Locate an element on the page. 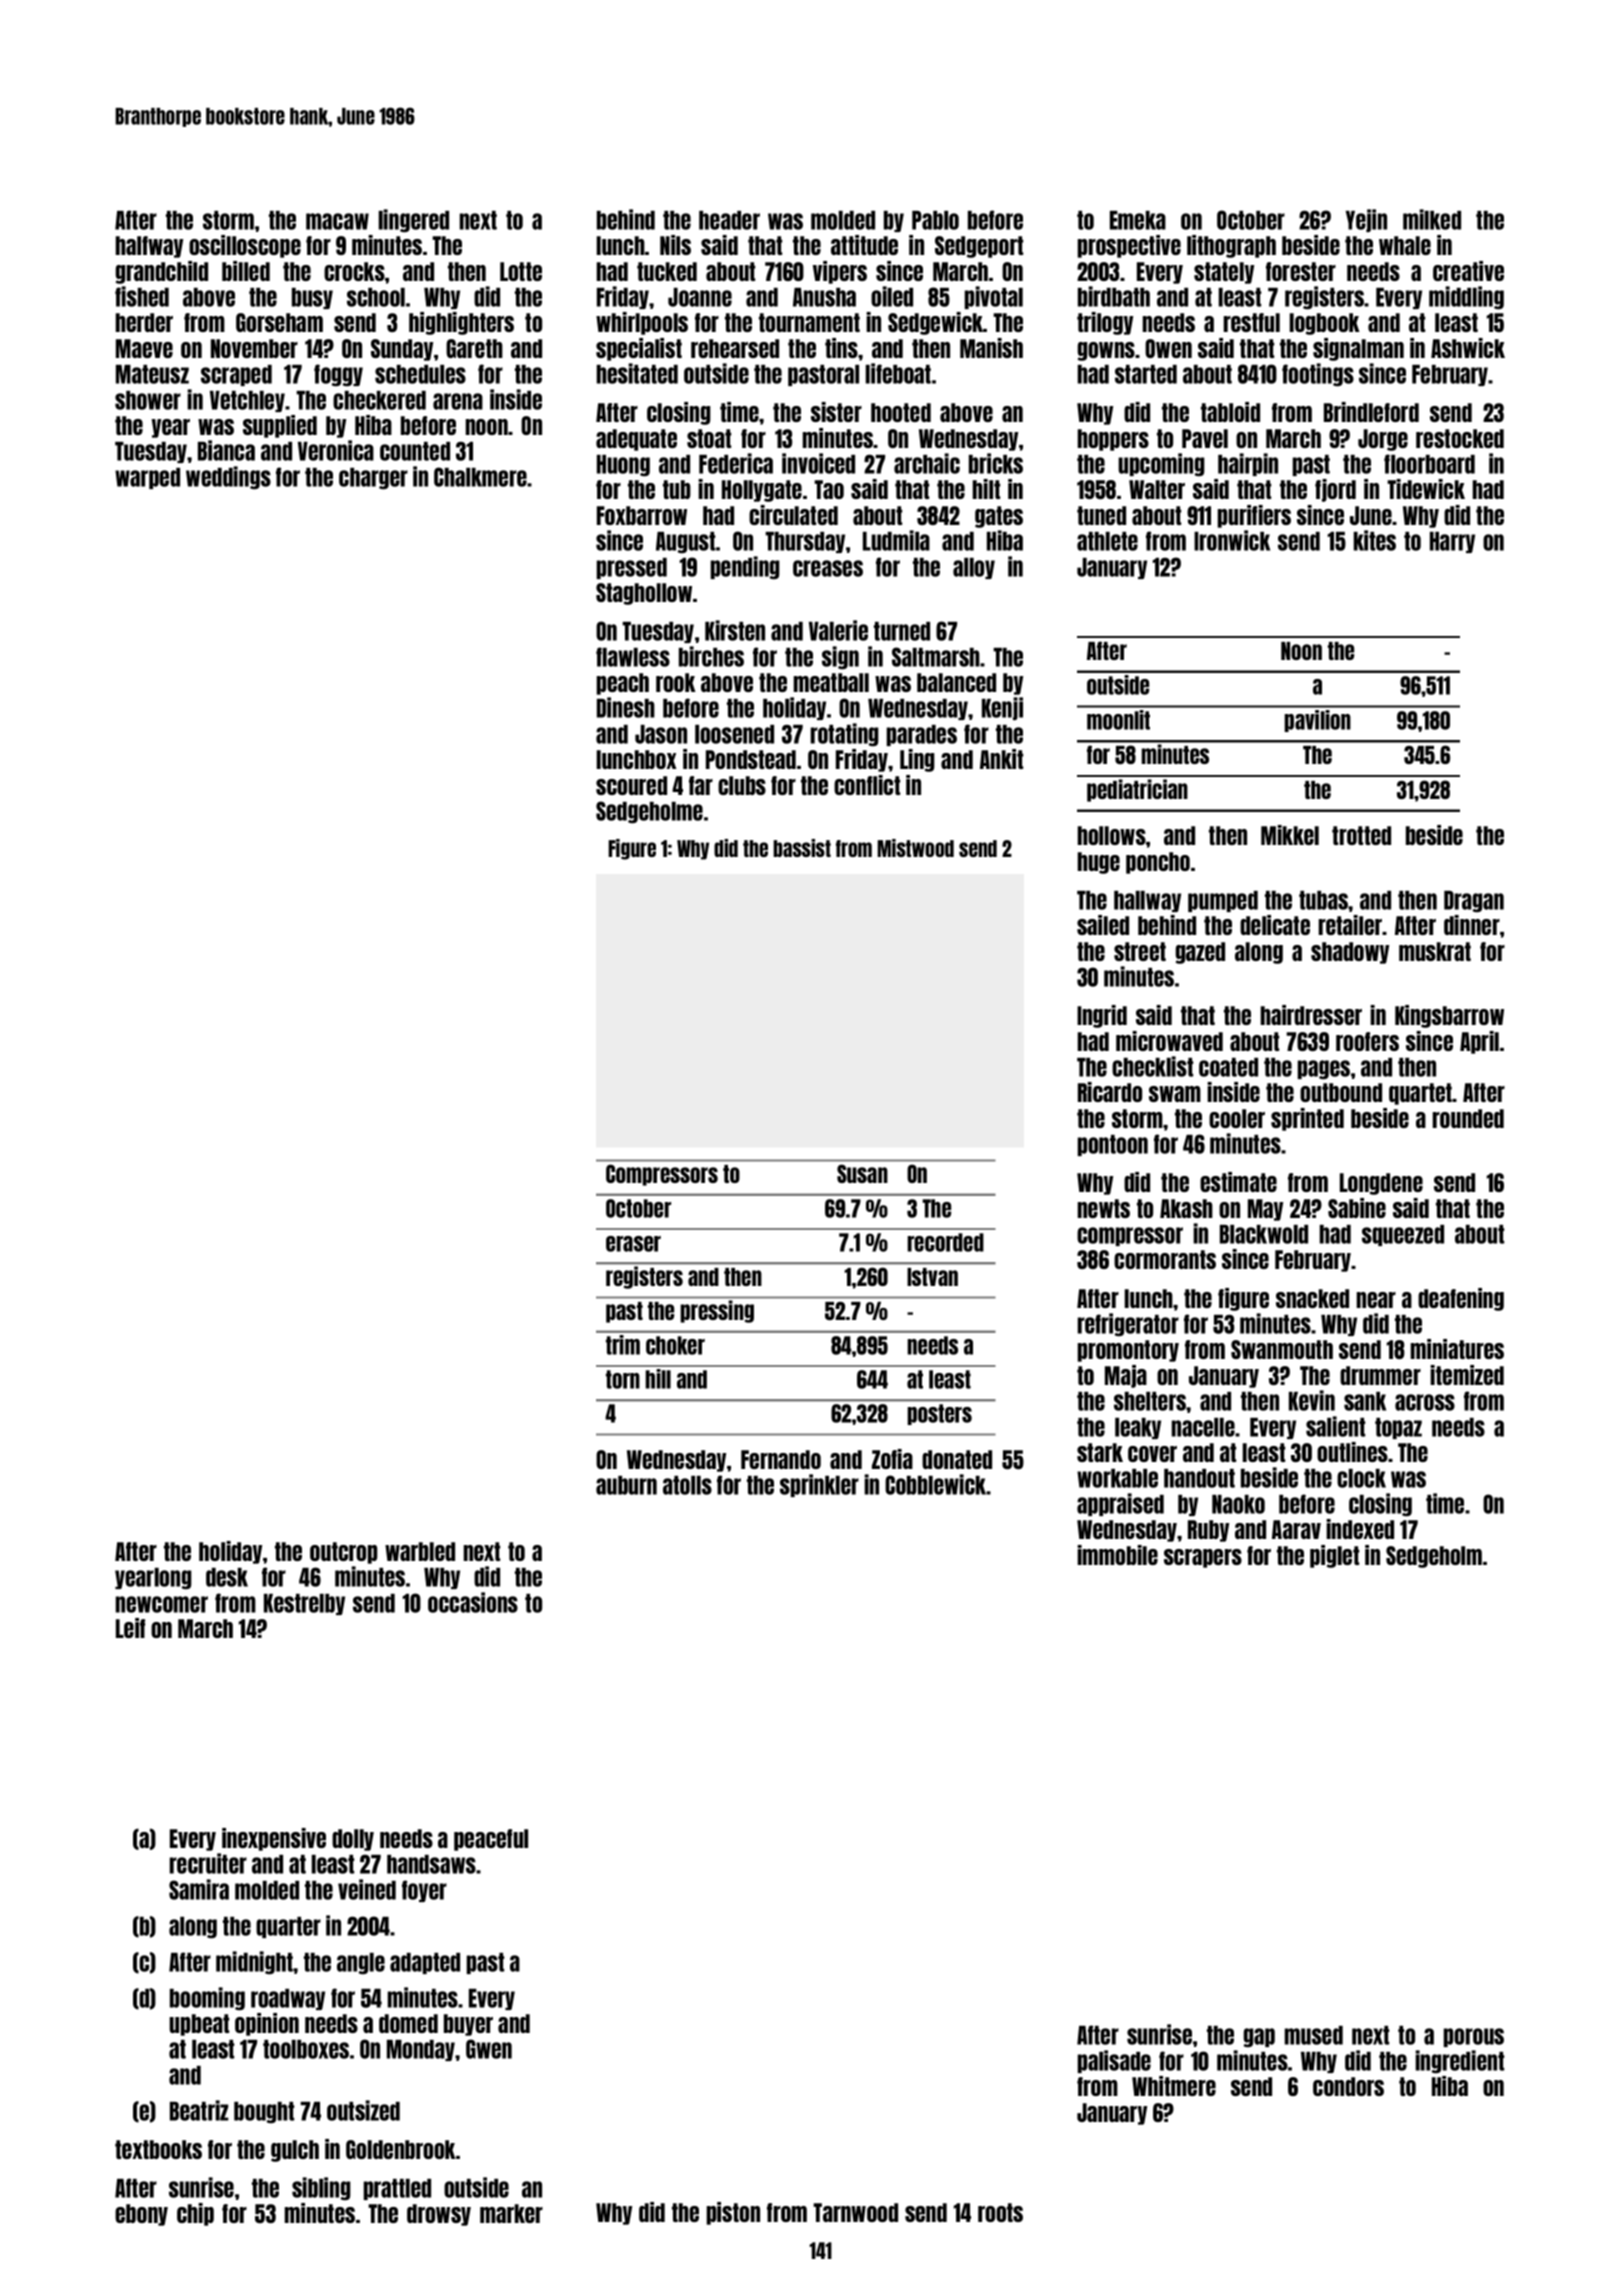 The width and height of the document is (1620, 2292). lifeboat is located at coordinates (898, 373).
